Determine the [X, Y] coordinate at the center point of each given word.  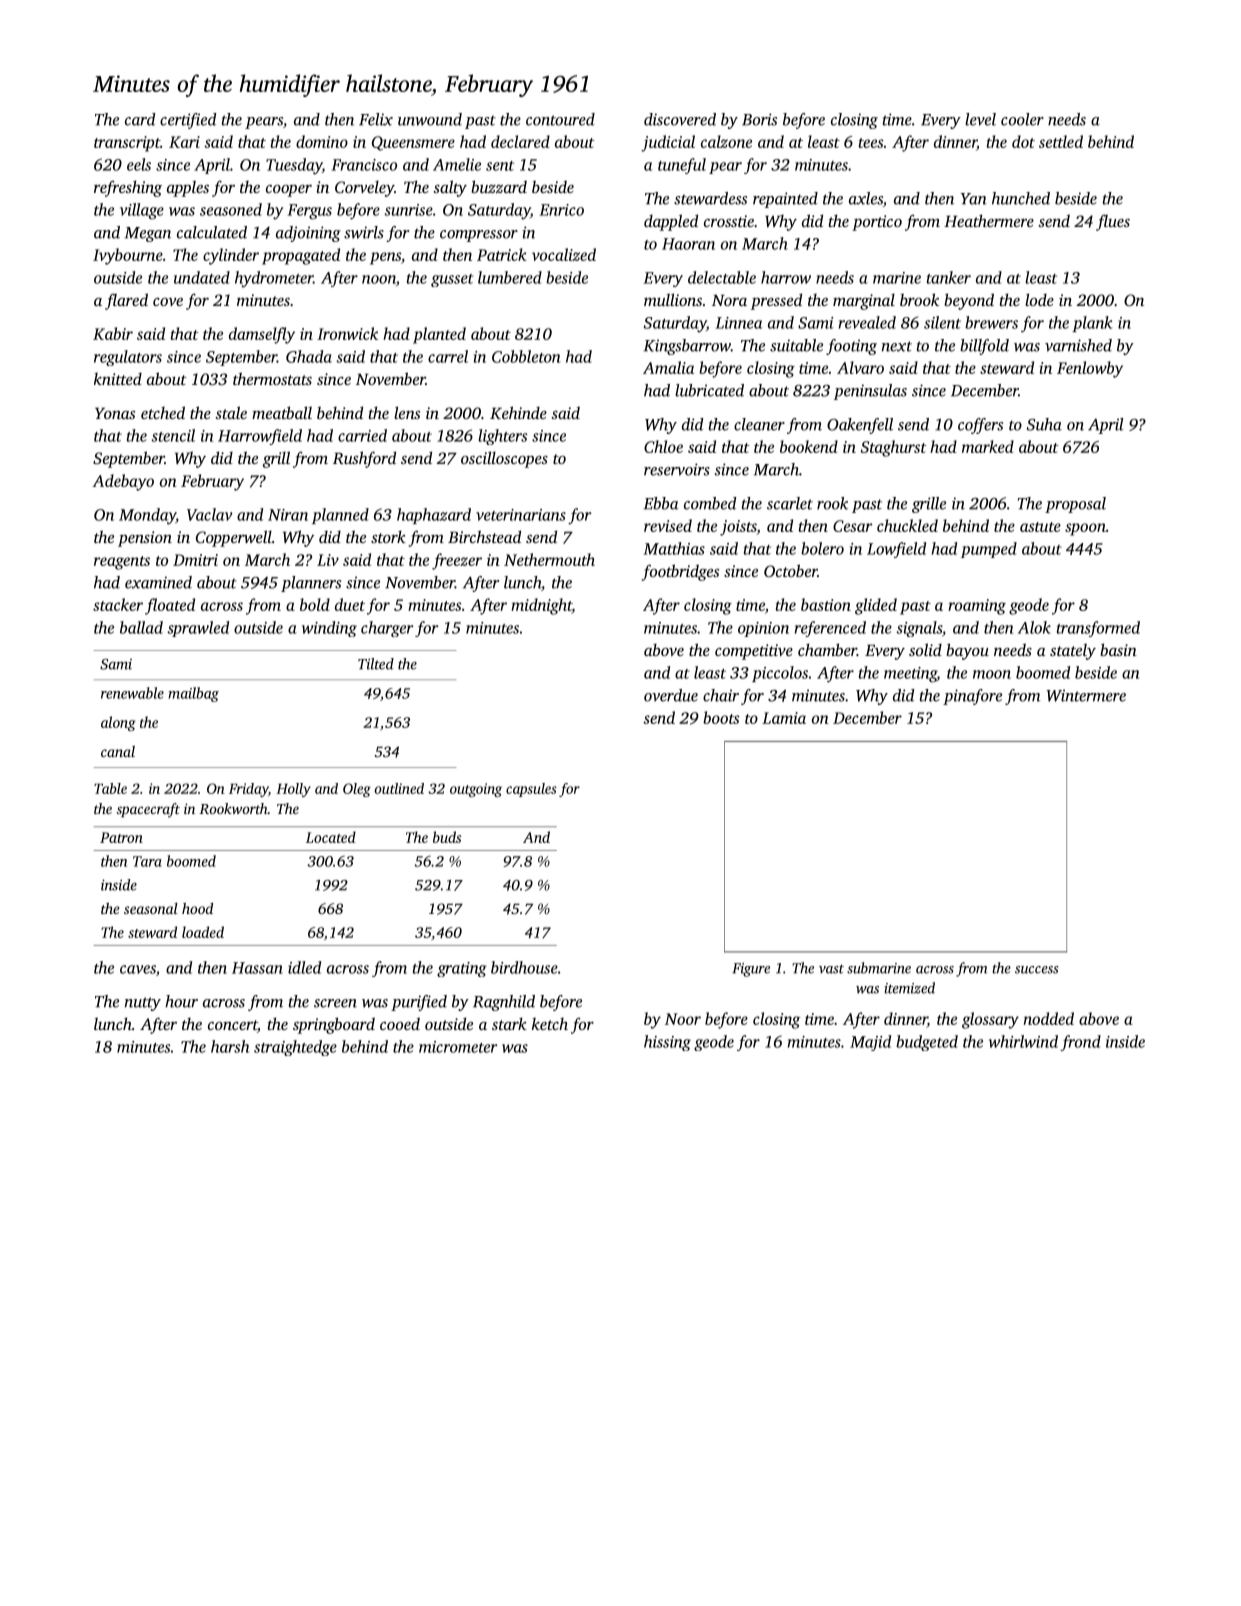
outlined [399, 788]
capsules [531, 790]
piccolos [780, 674]
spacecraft [148, 810]
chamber [827, 649]
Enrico [561, 210]
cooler [1022, 119]
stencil [173, 435]
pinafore [972, 697]
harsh [230, 1046]
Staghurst [894, 448]
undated [202, 277]
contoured [560, 119]
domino [322, 141]
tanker [949, 277]
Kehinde [518, 412]
